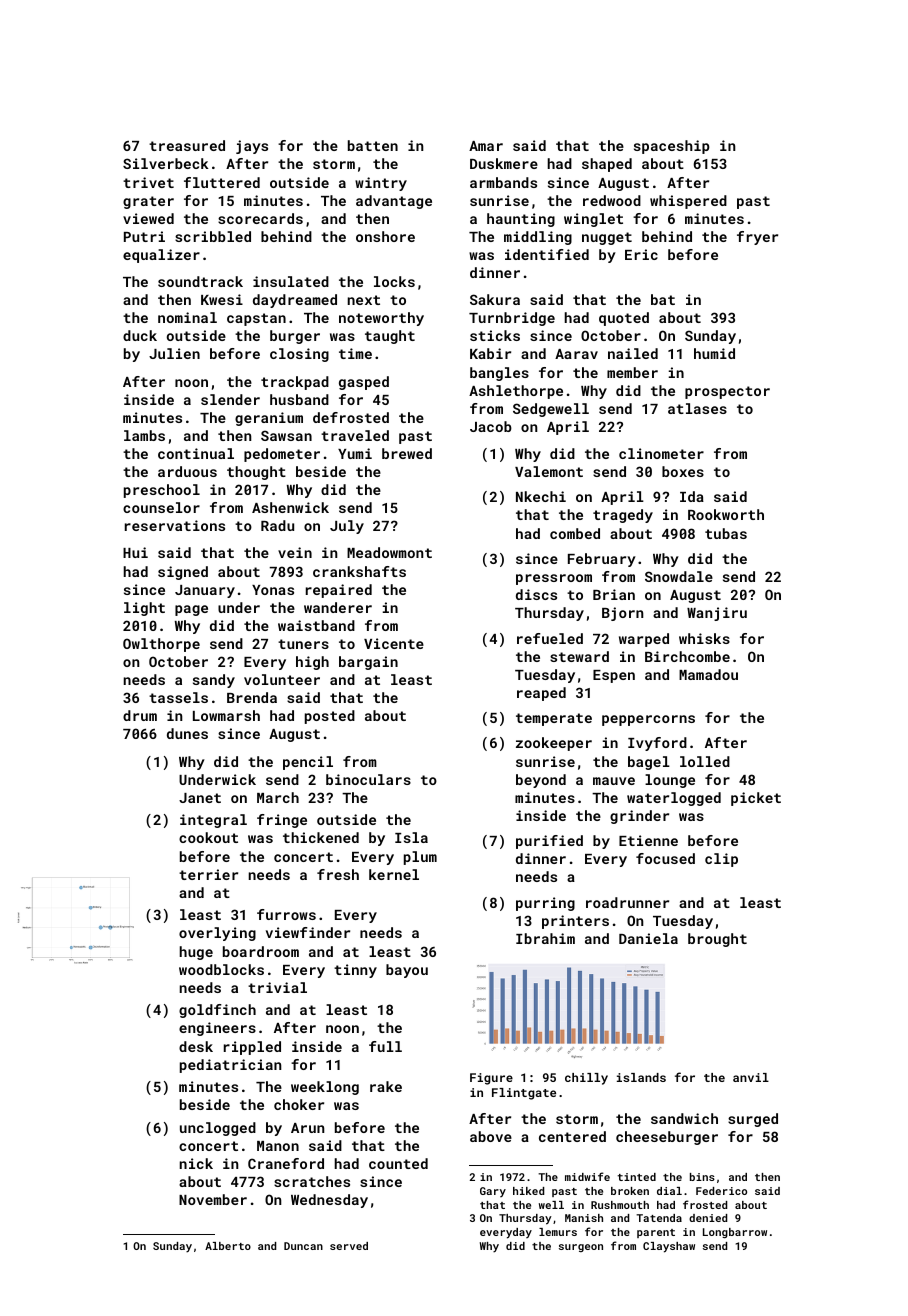 The image size is (908, 1316). Describe the element at coordinates (187, 733) in the screenshot. I see `dunes` at that location.
